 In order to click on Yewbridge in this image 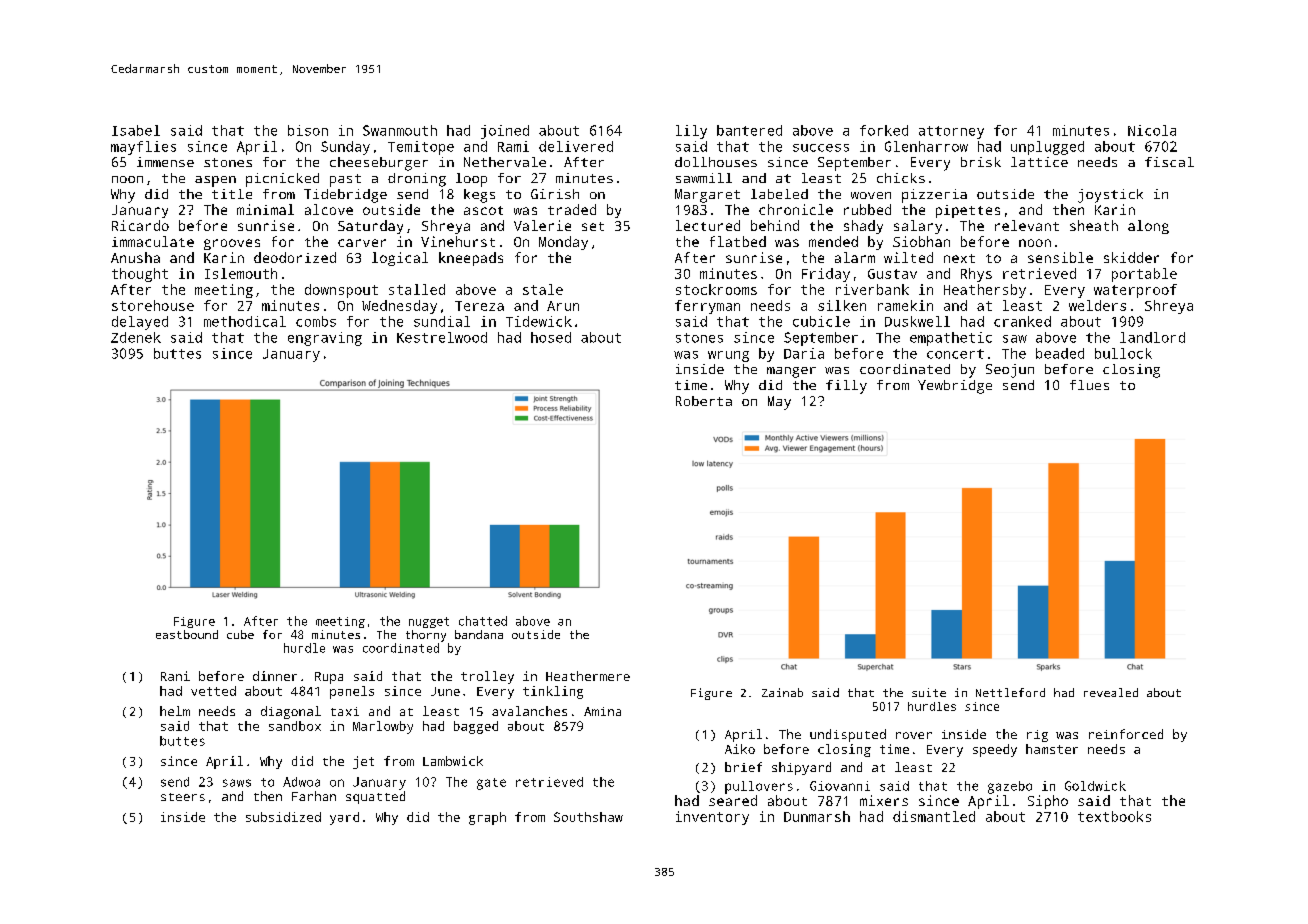, I will do `click(955, 387)`.
